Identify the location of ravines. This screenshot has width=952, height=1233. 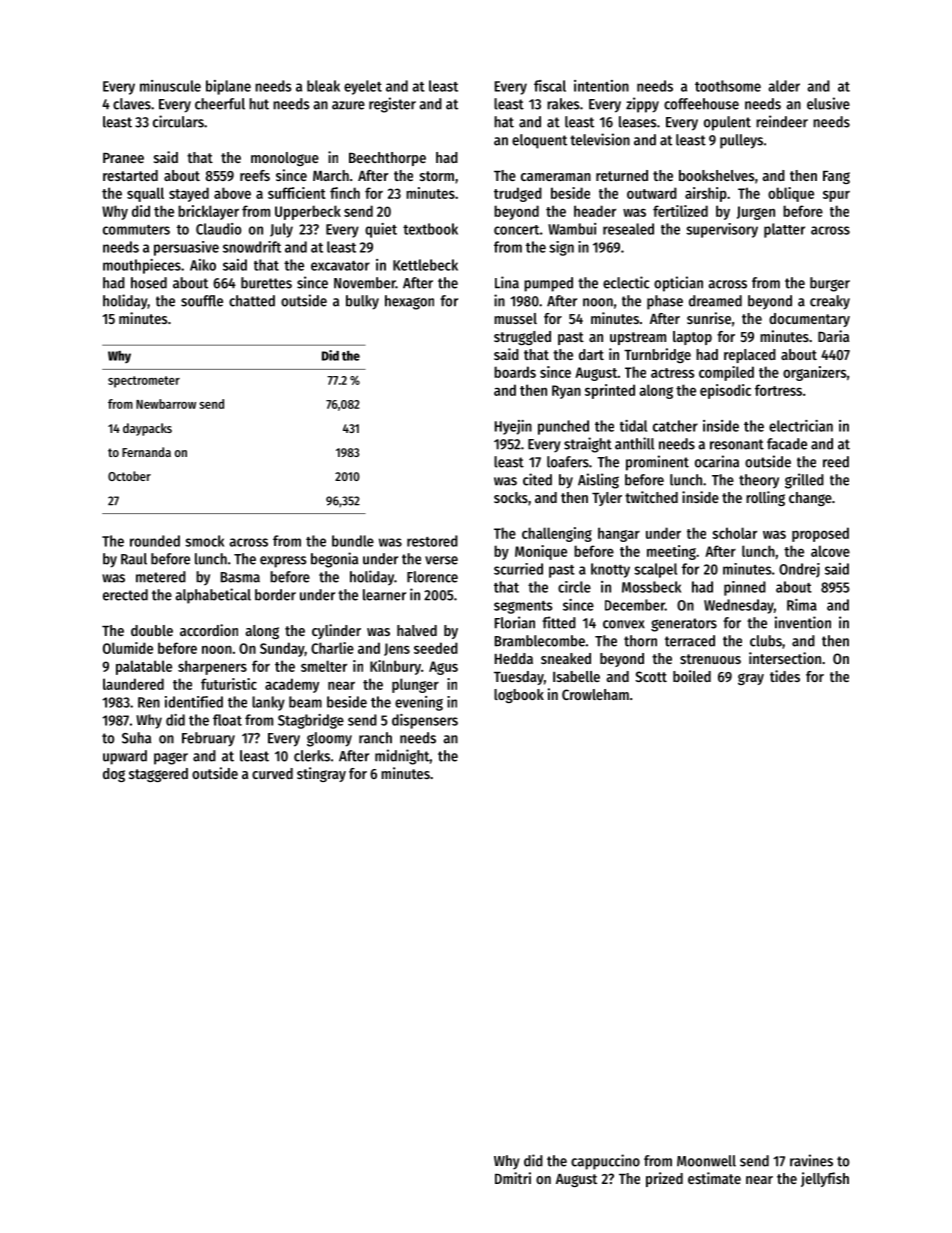
(811, 1160).
